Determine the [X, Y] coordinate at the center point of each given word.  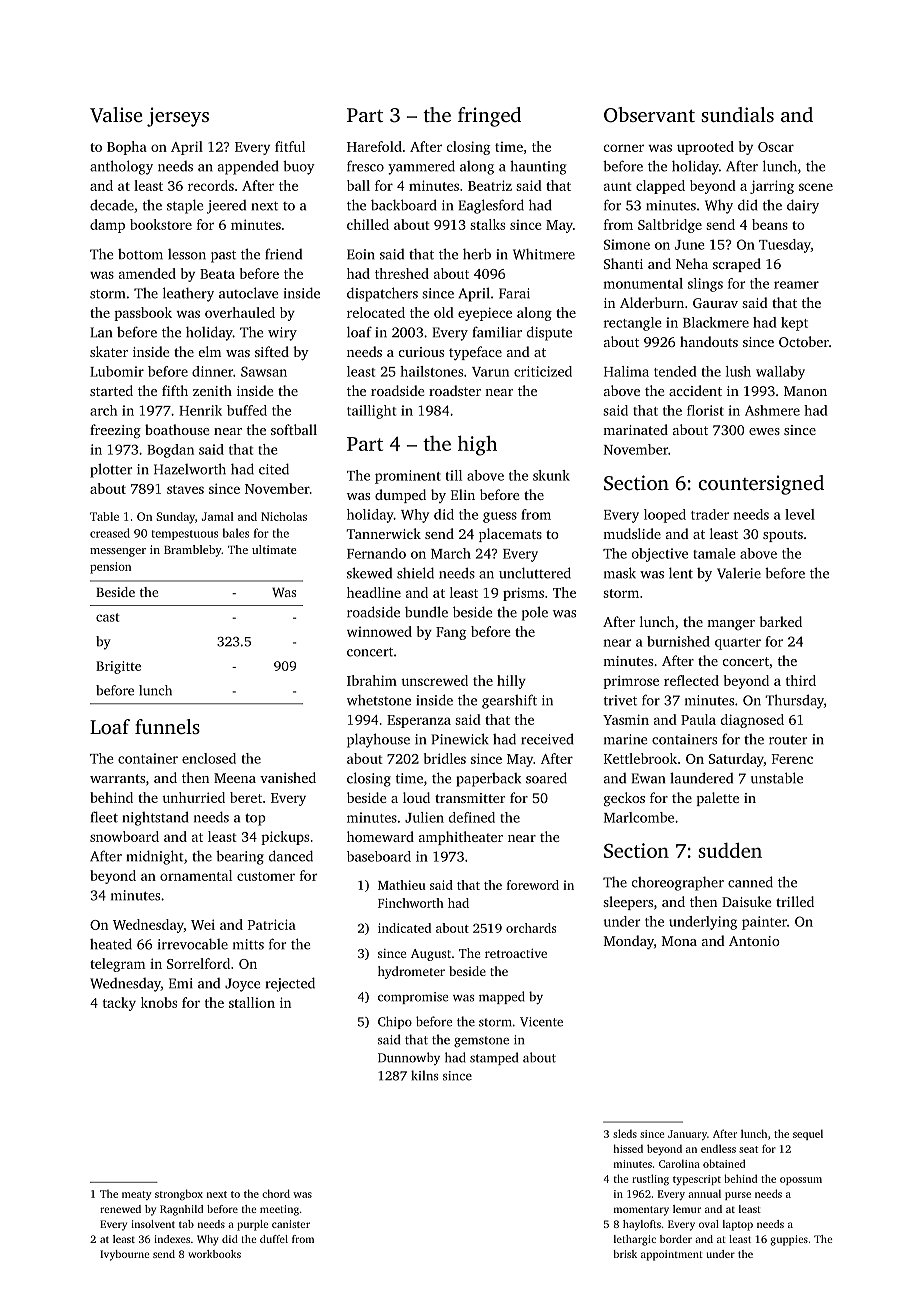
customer [266, 876]
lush [738, 371]
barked [781, 621]
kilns [424, 1075]
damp [107, 226]
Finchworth [411, 903]
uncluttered [535, 573]
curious [421, 352]
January [687, 1135]
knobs [159, 1002]
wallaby [780, 373]
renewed [120, 1209]
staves [185, 489]
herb [477, 254]
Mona [679, 941]
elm [210, 351]
